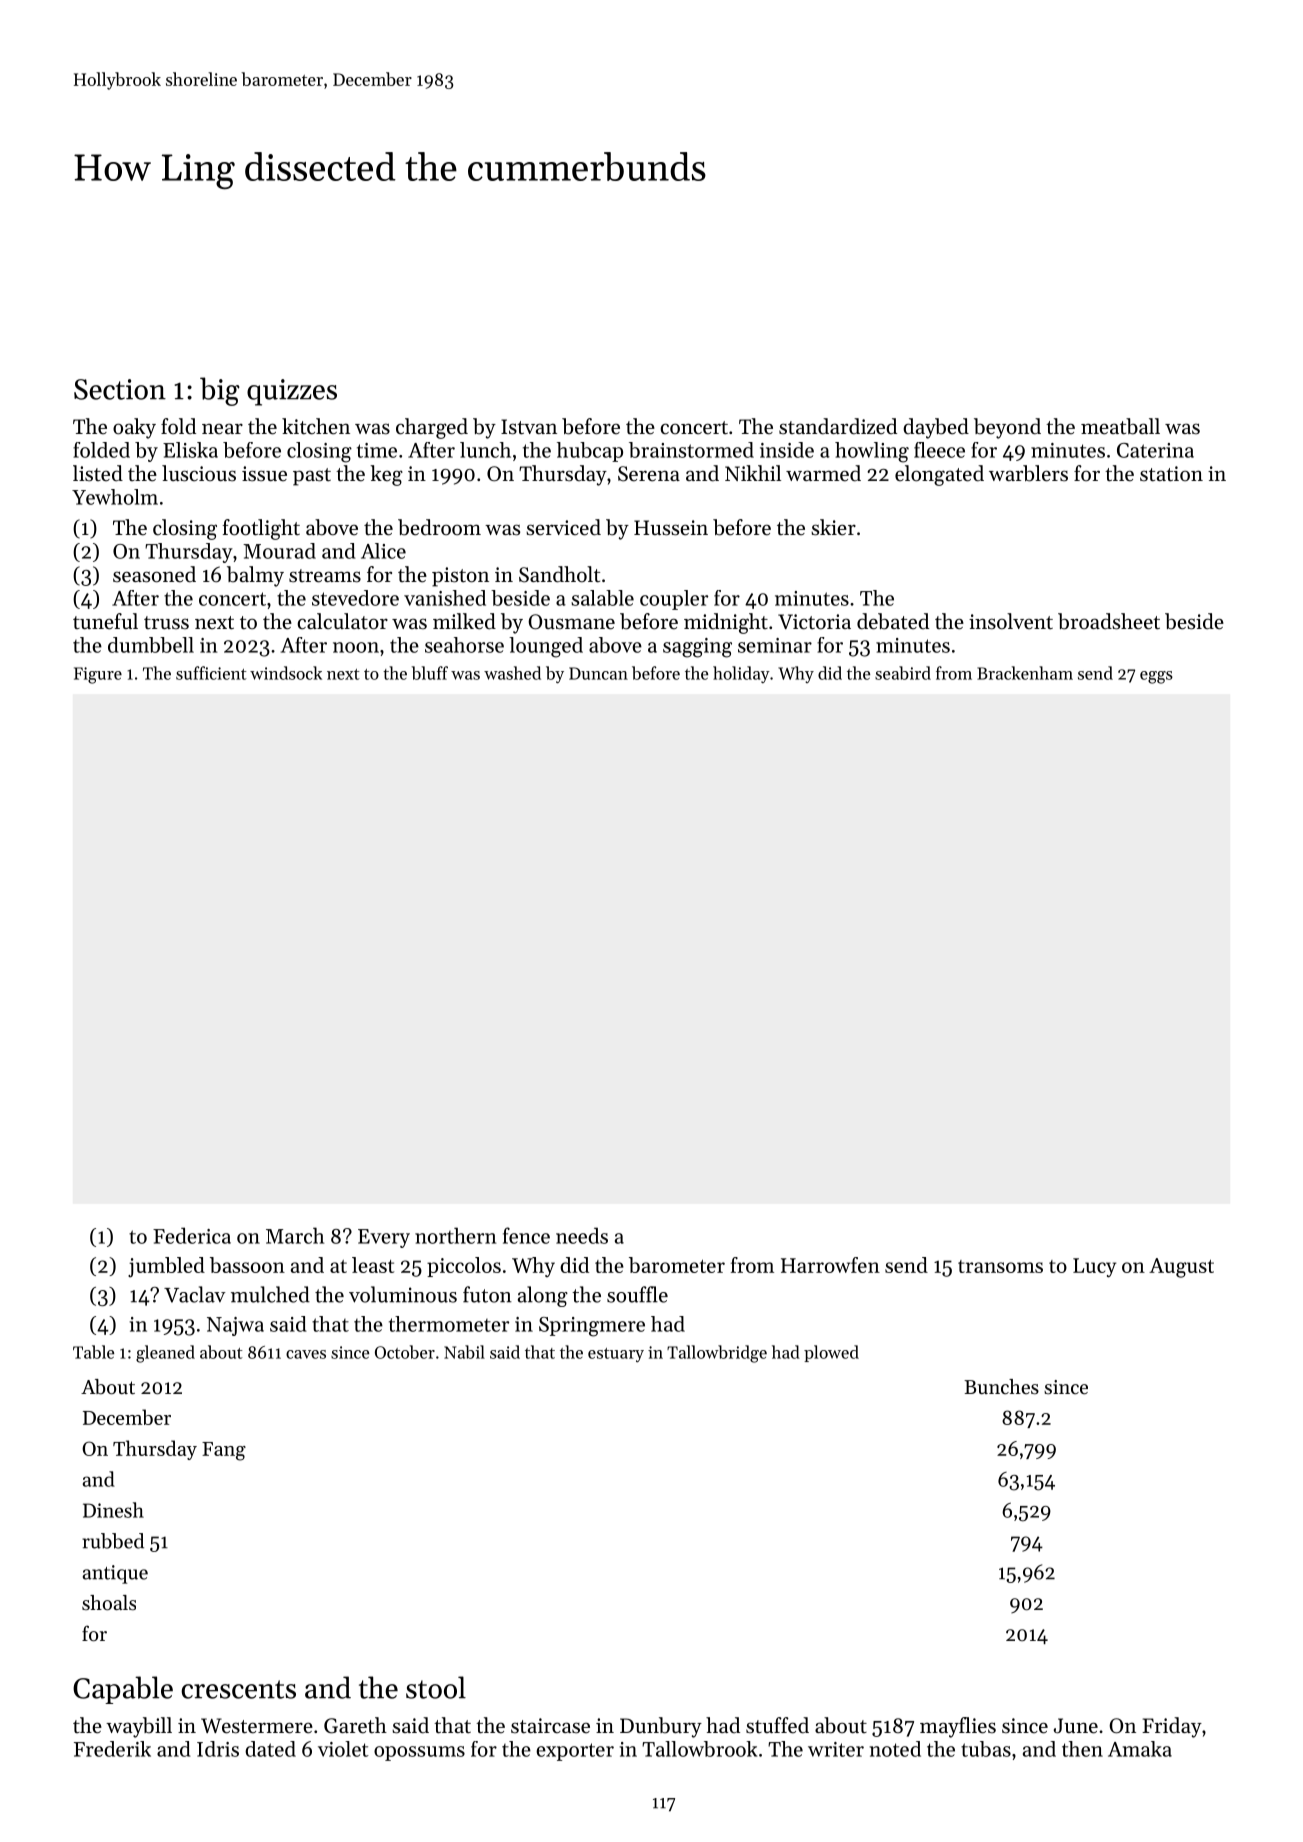 The height and width of the screenshot is (1842, 1303). I want to click on violet, so click(343, 1749).
